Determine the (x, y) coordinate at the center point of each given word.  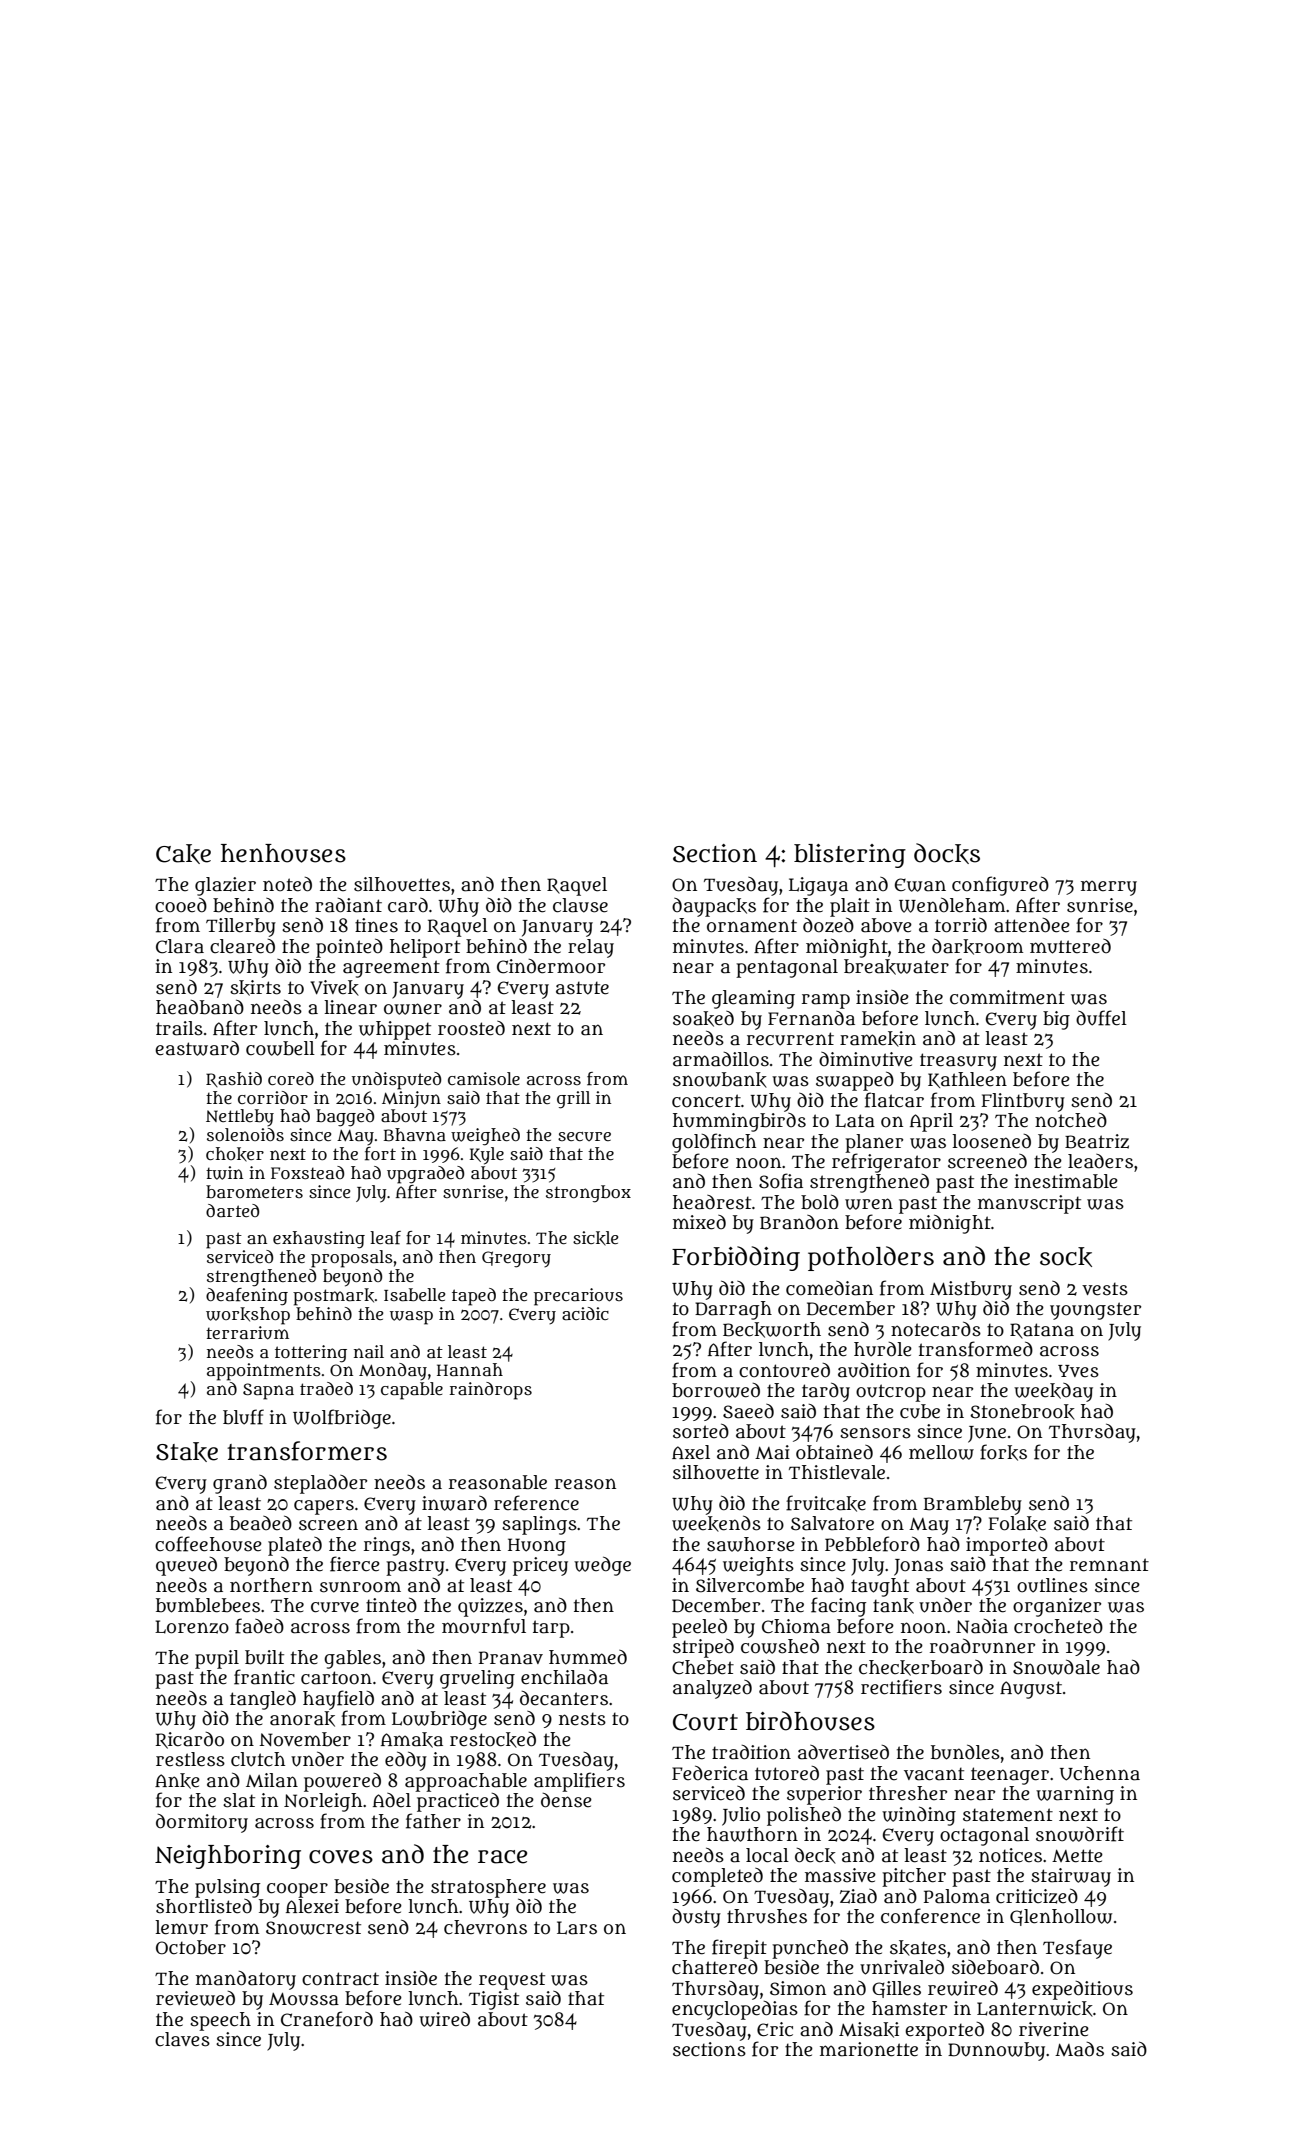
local (767, 1855)
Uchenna (1100, 1773)
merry (1109, 888)
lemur (181, 1927)
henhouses (283, 853)
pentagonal (787, 968)
